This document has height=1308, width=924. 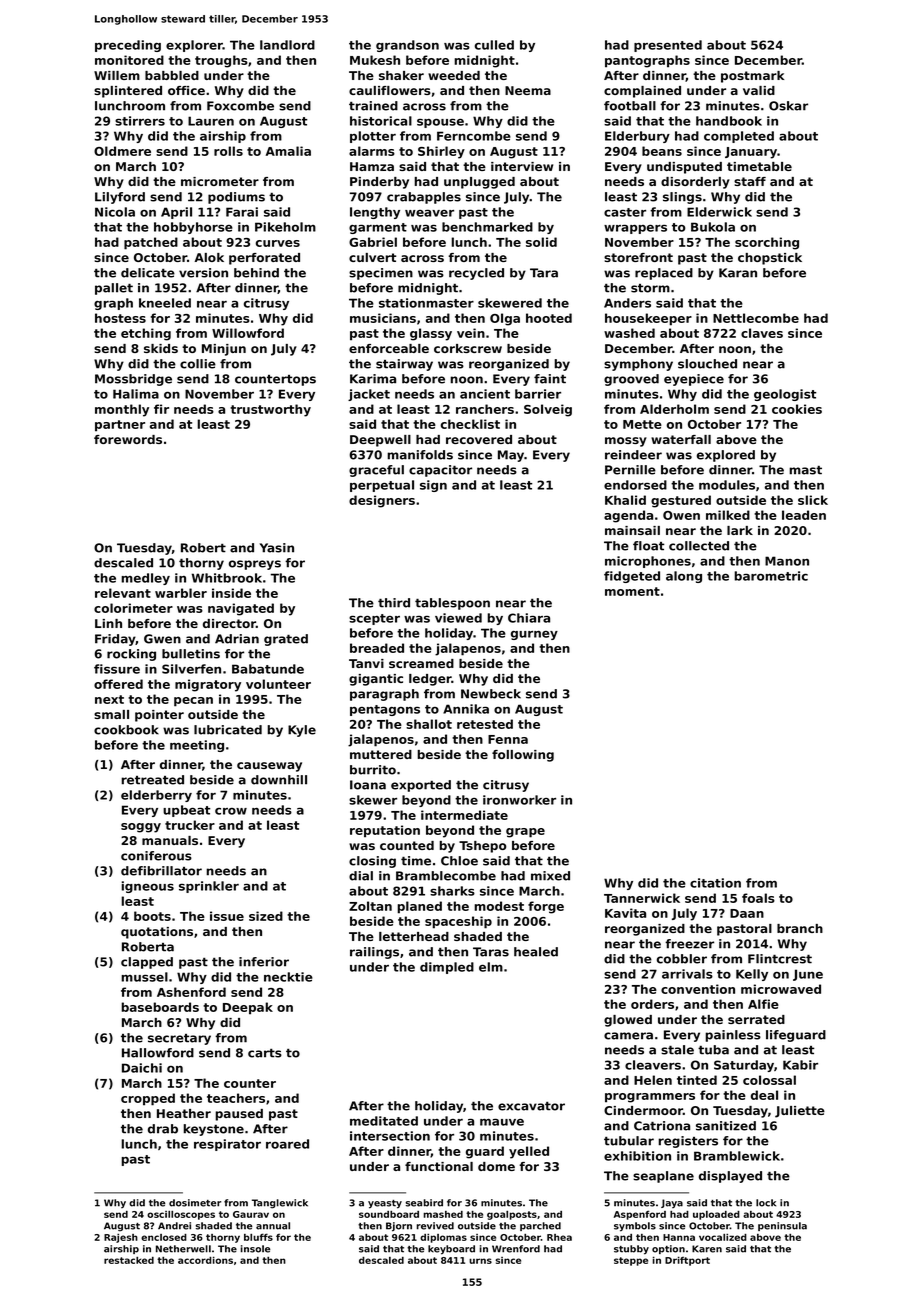 What do you see at coordinates (240, 106) in the document?
I see `Foxcombe` at bounding box center [240, 106].
